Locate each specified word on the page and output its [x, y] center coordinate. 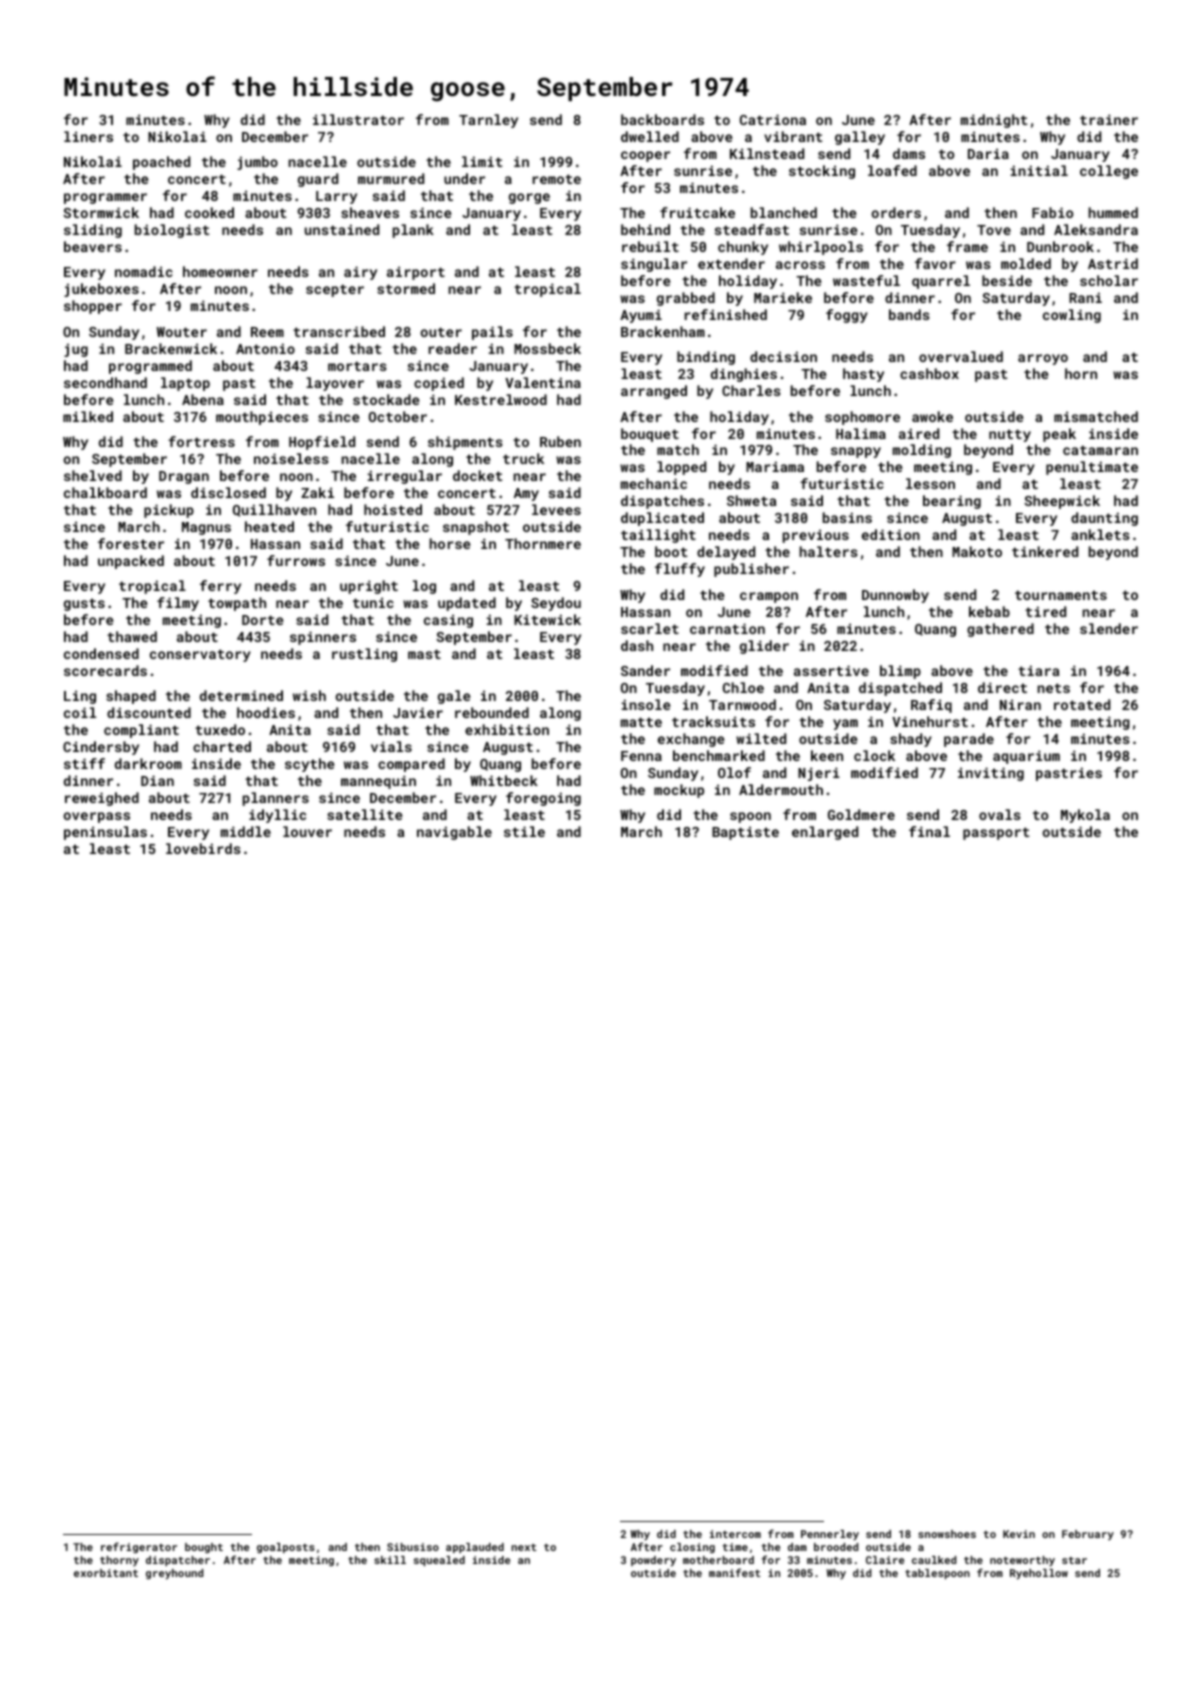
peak [1059, 435]
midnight [994, 121]
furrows [296, 560]
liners [88, 136]
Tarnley [488, 121]
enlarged [825, 833]
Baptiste [745, 833]
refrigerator [139, 1547]
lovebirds [203, 848]
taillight [658, 536]
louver [307, 831]
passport [996, 833]
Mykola [1085, 816]
